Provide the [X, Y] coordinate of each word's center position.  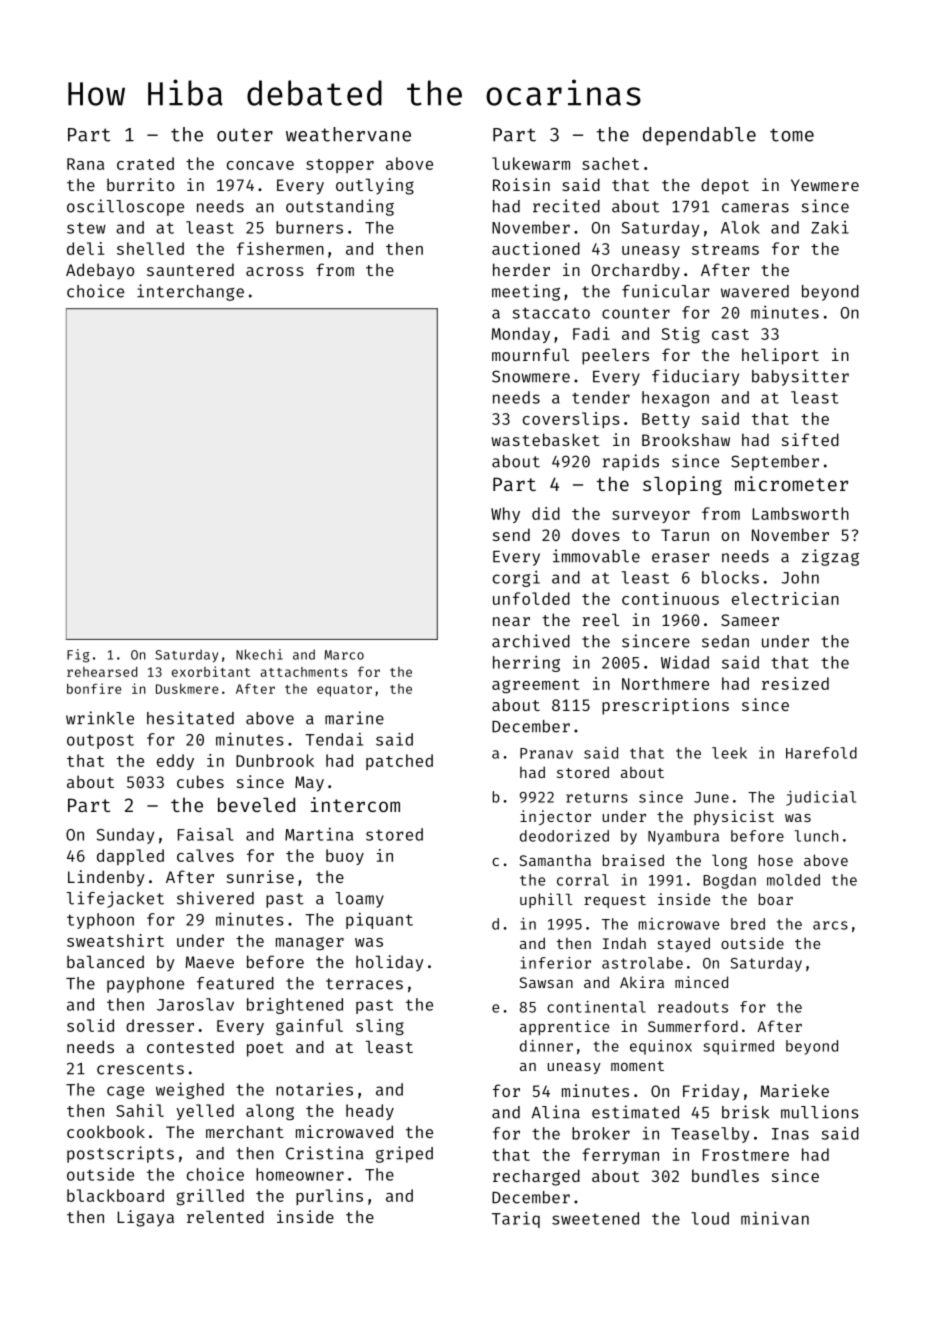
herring [526, 664]
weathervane [348, 134]
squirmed [738, 1047]
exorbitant [211, 671]
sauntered [190, 269]
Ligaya [146, 1218]
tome [792, 135]
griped [404, 1154]
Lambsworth [801, 513]
